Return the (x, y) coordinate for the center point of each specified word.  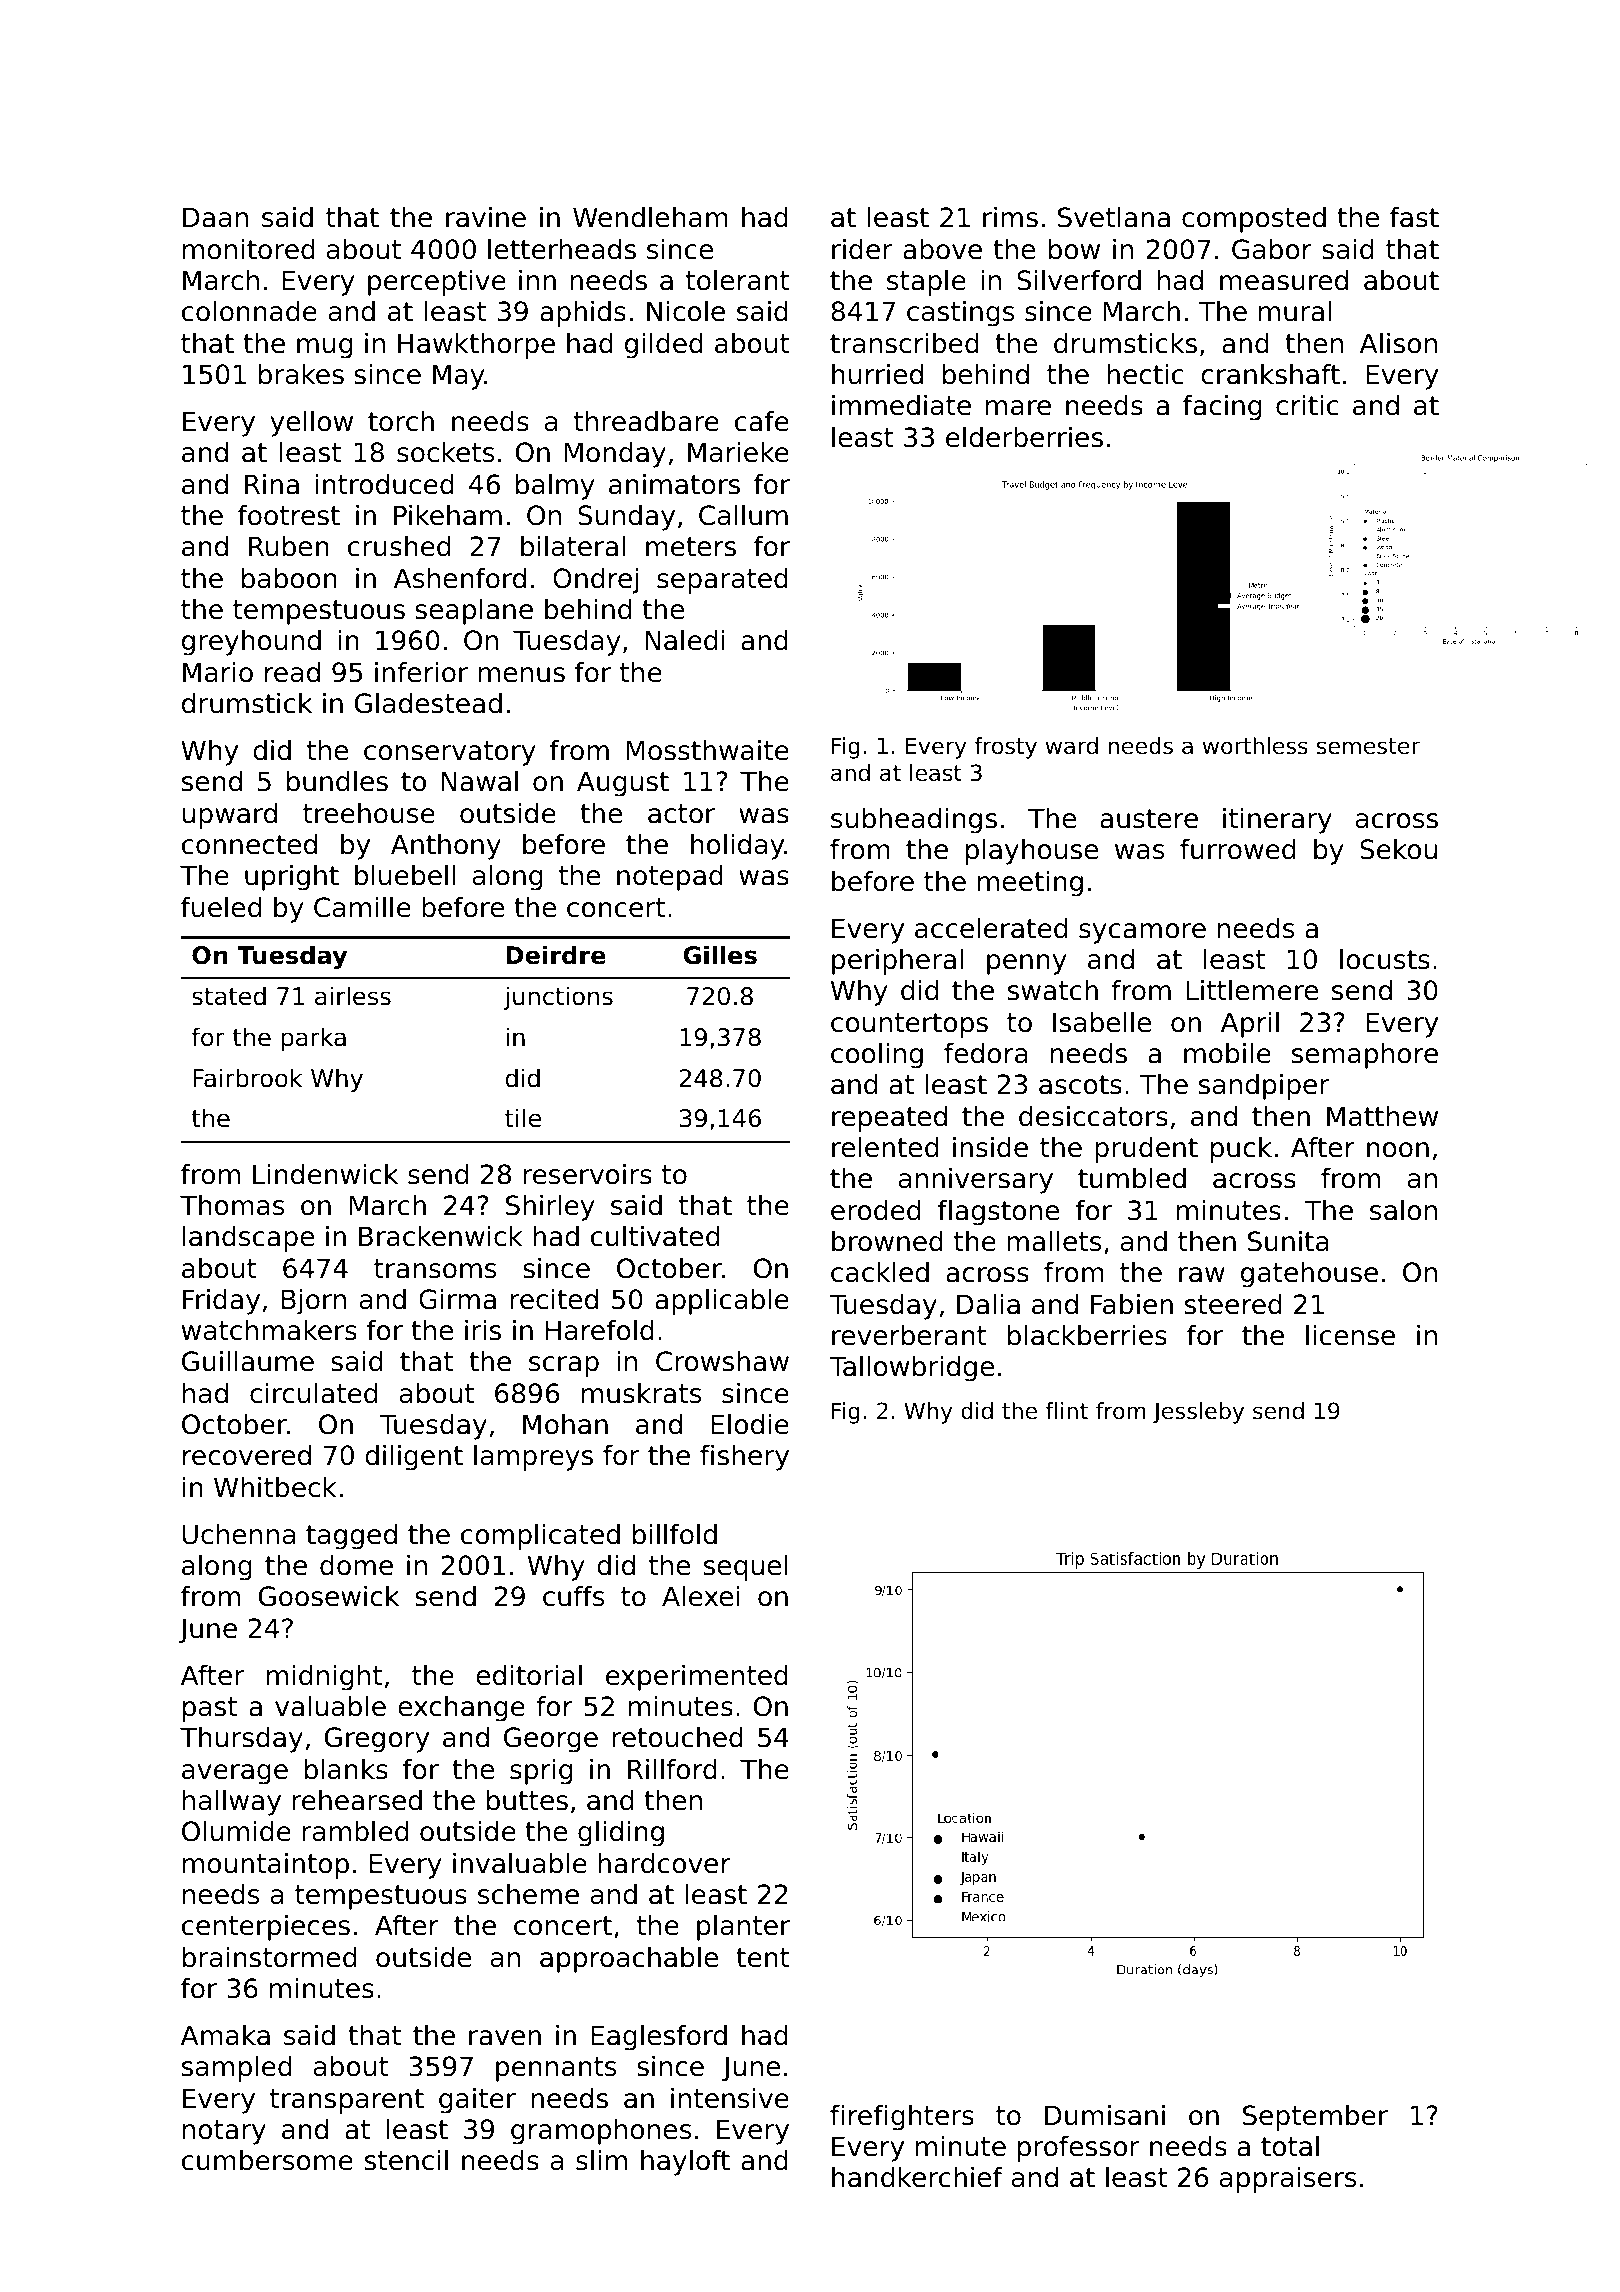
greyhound (251, 643)
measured (1284, 280)
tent (763, 1958)
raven (505, 2038)
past (210, 1709)
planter (743, 1928)
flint (1066, 1410)
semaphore (1365, 1056)
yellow (311, 424)
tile (523, 1118)
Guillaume (248, 1361)
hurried (877, 374)
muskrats (641, 1393)
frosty (1005, 748)
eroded (875, 1210)
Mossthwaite (707, 750)
